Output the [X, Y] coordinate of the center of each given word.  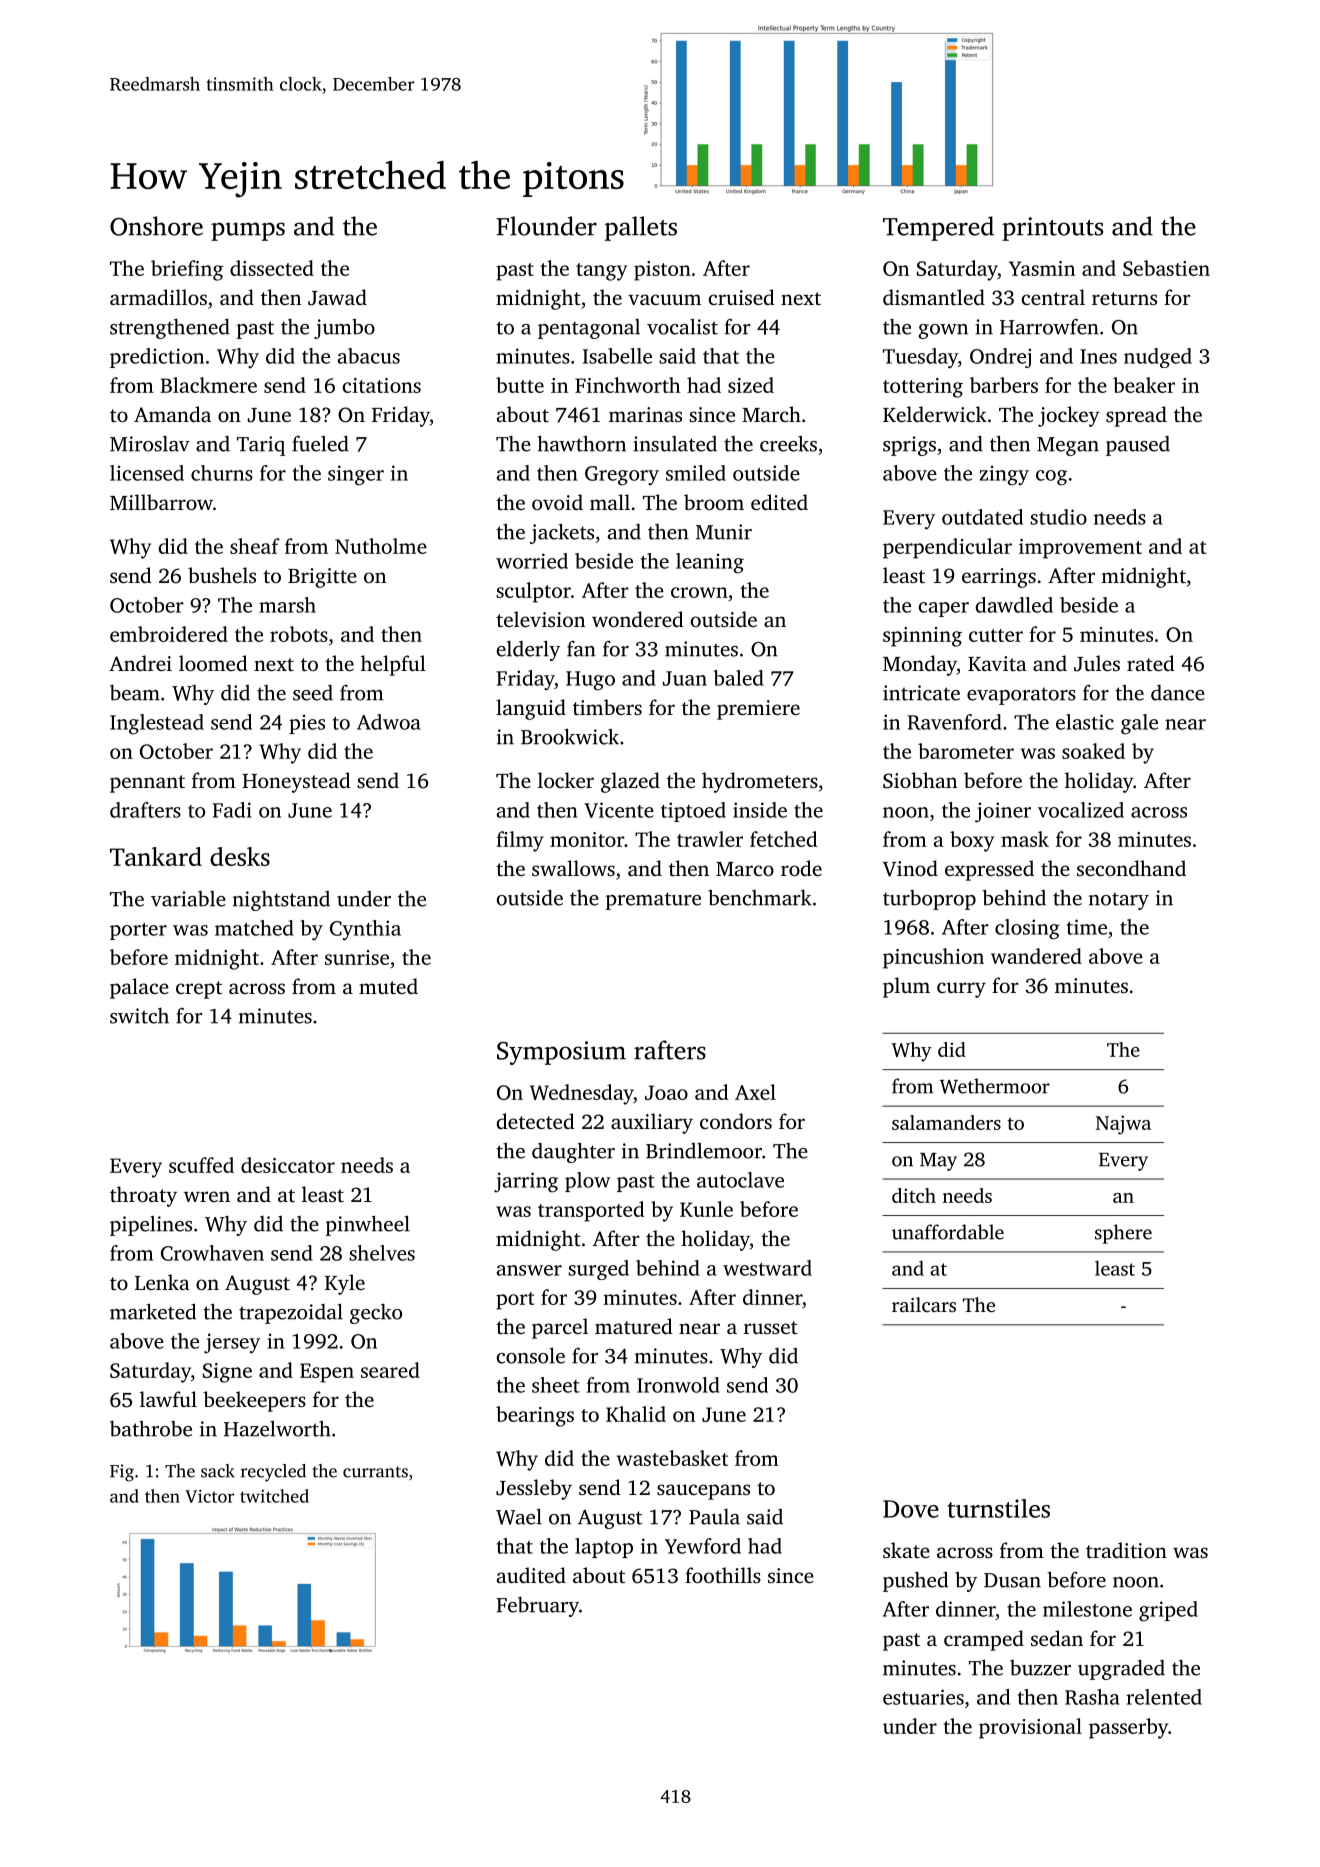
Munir [724, 532]
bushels [222, 575]
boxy [972, 841]
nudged [1158, 358]
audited [531, 1575]
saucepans [703, 1492]
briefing [187, 270]
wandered [1036, 956]
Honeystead [296, 782]
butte [520, 385]
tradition [1126, 1550]
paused [1138, 446]
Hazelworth [277, 1429]
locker [566, 780]
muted [388, 986]
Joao [666, 1092]
